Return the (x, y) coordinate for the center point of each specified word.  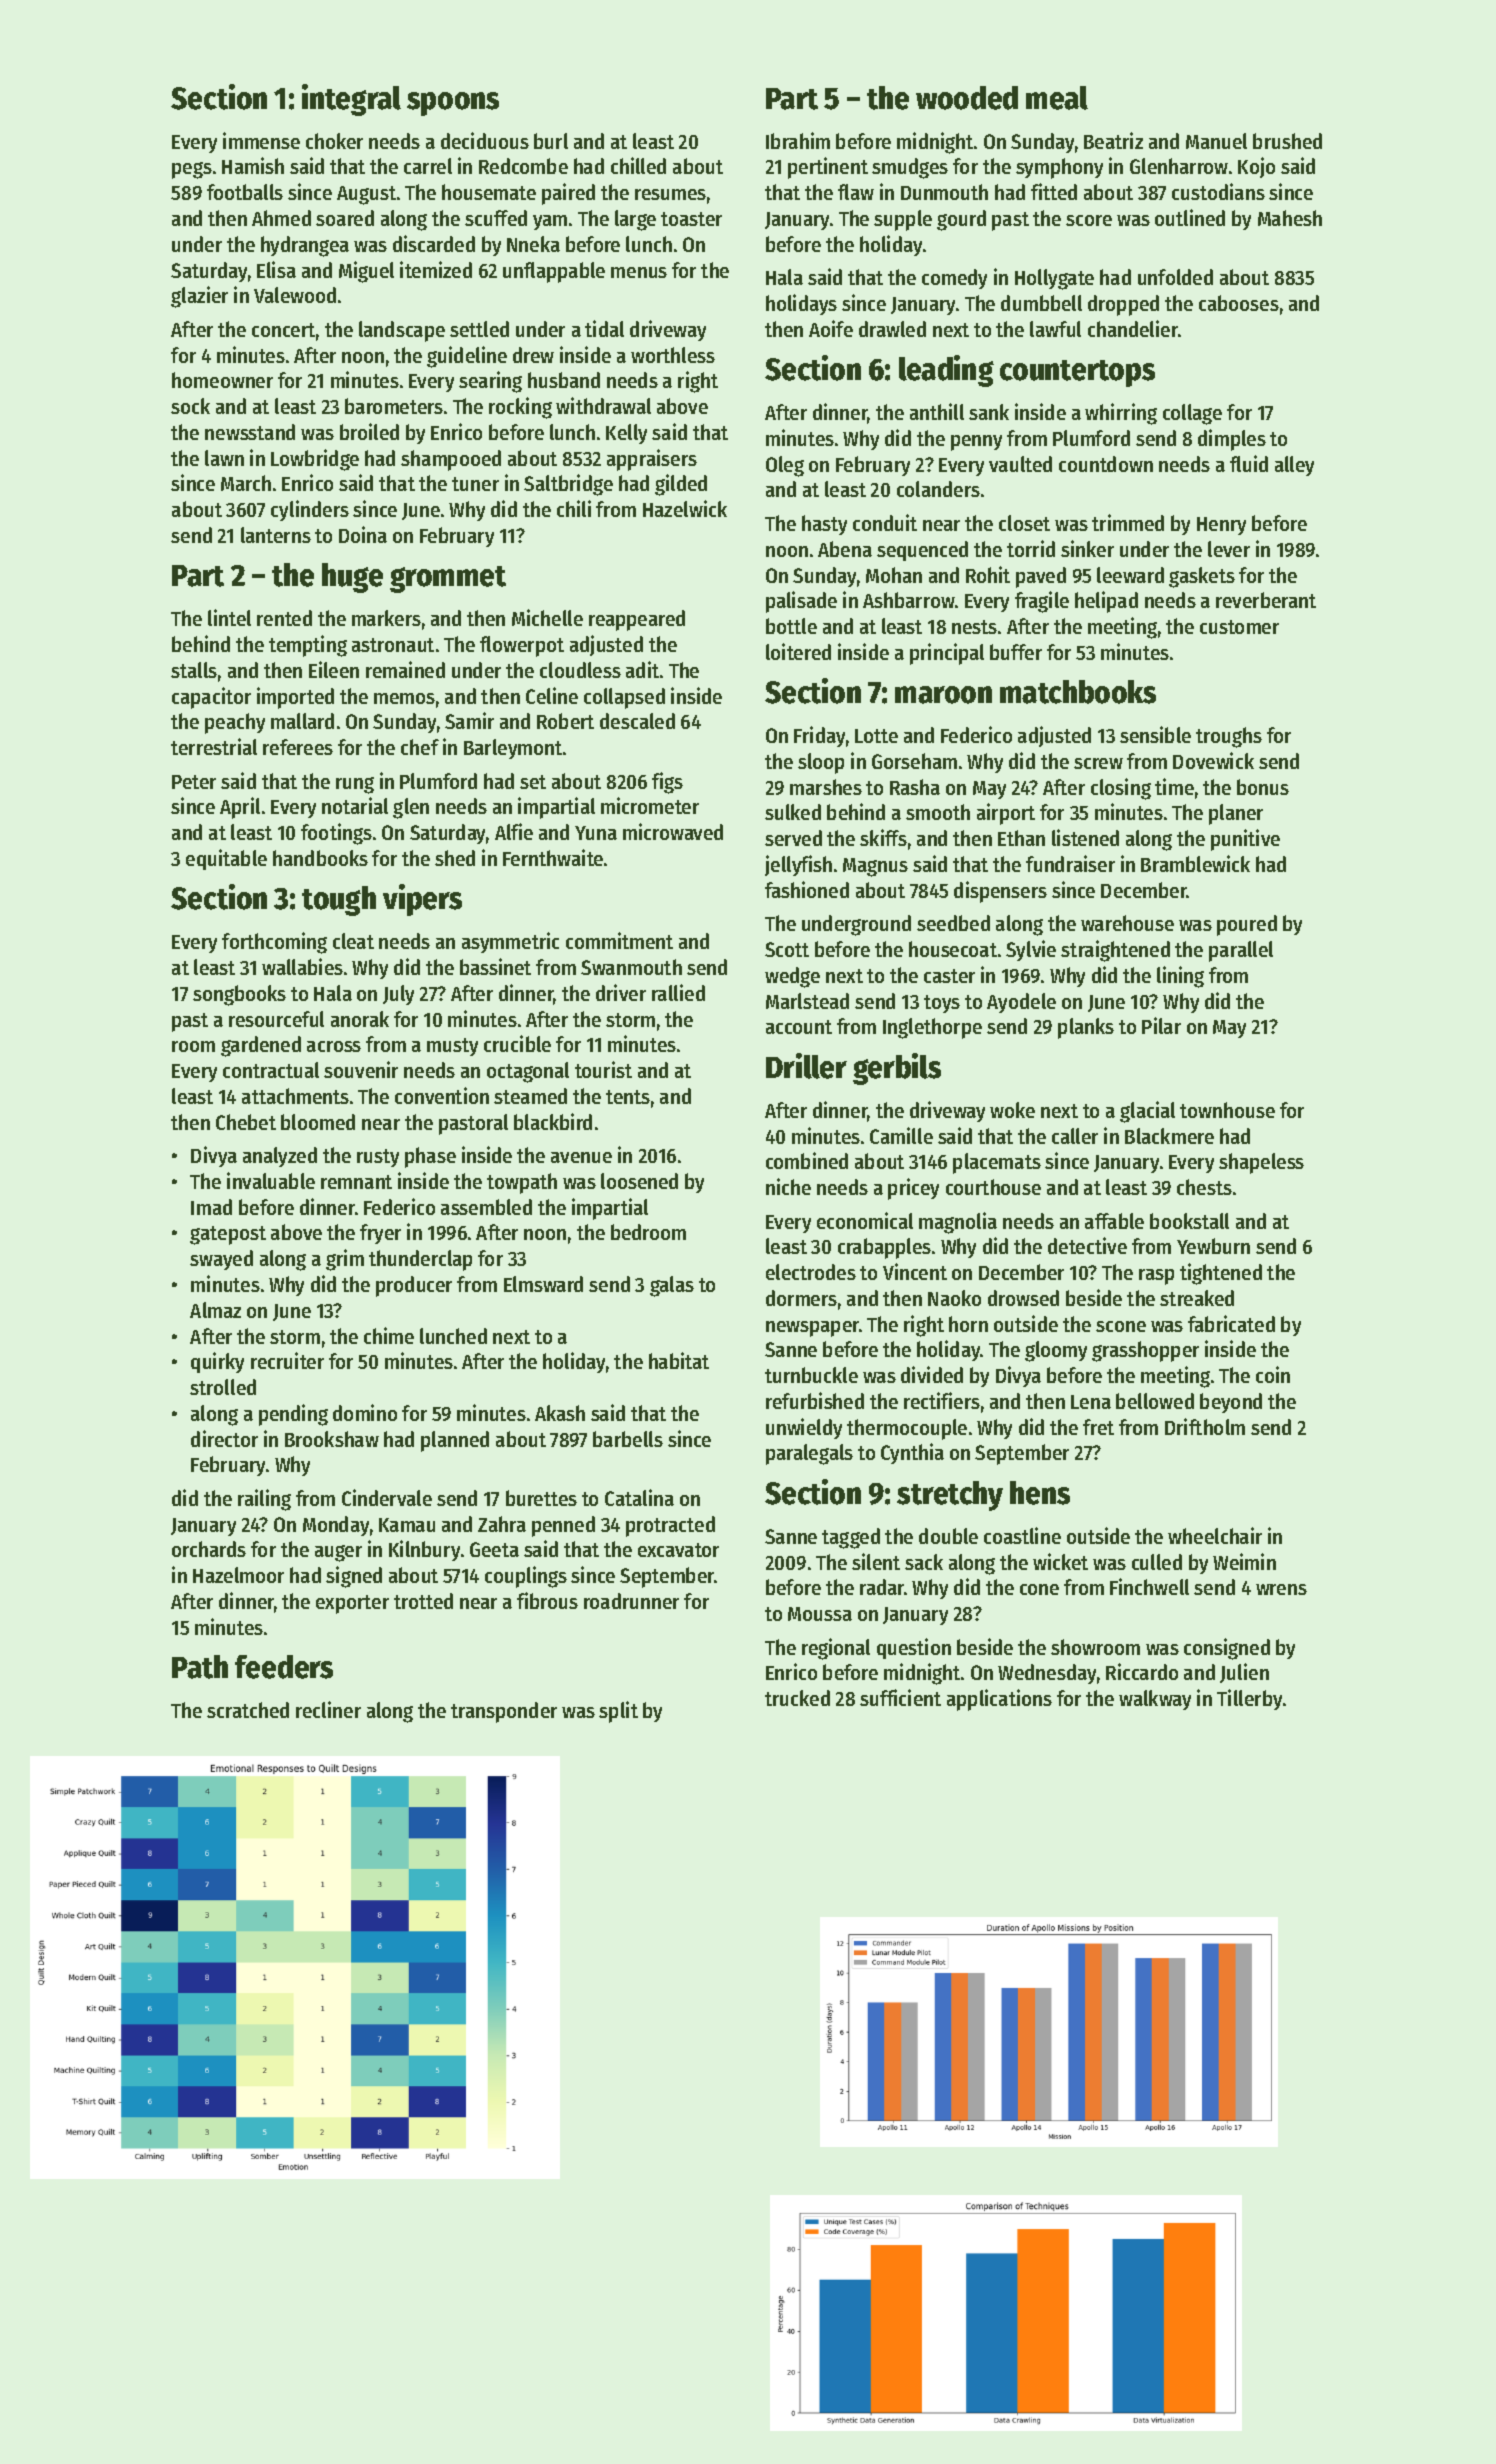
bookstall (1189, 1221)
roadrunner (631, 1601)
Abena (845, 549)
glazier (199, 297)
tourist (603, 1069)
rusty (378, 1158)
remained (405, 669)
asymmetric (510, 942)
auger (338, 1553)
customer (1239, 627)
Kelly (626, 434)
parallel (1241, 951)
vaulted (1020, 464)
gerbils (897, 1069)
